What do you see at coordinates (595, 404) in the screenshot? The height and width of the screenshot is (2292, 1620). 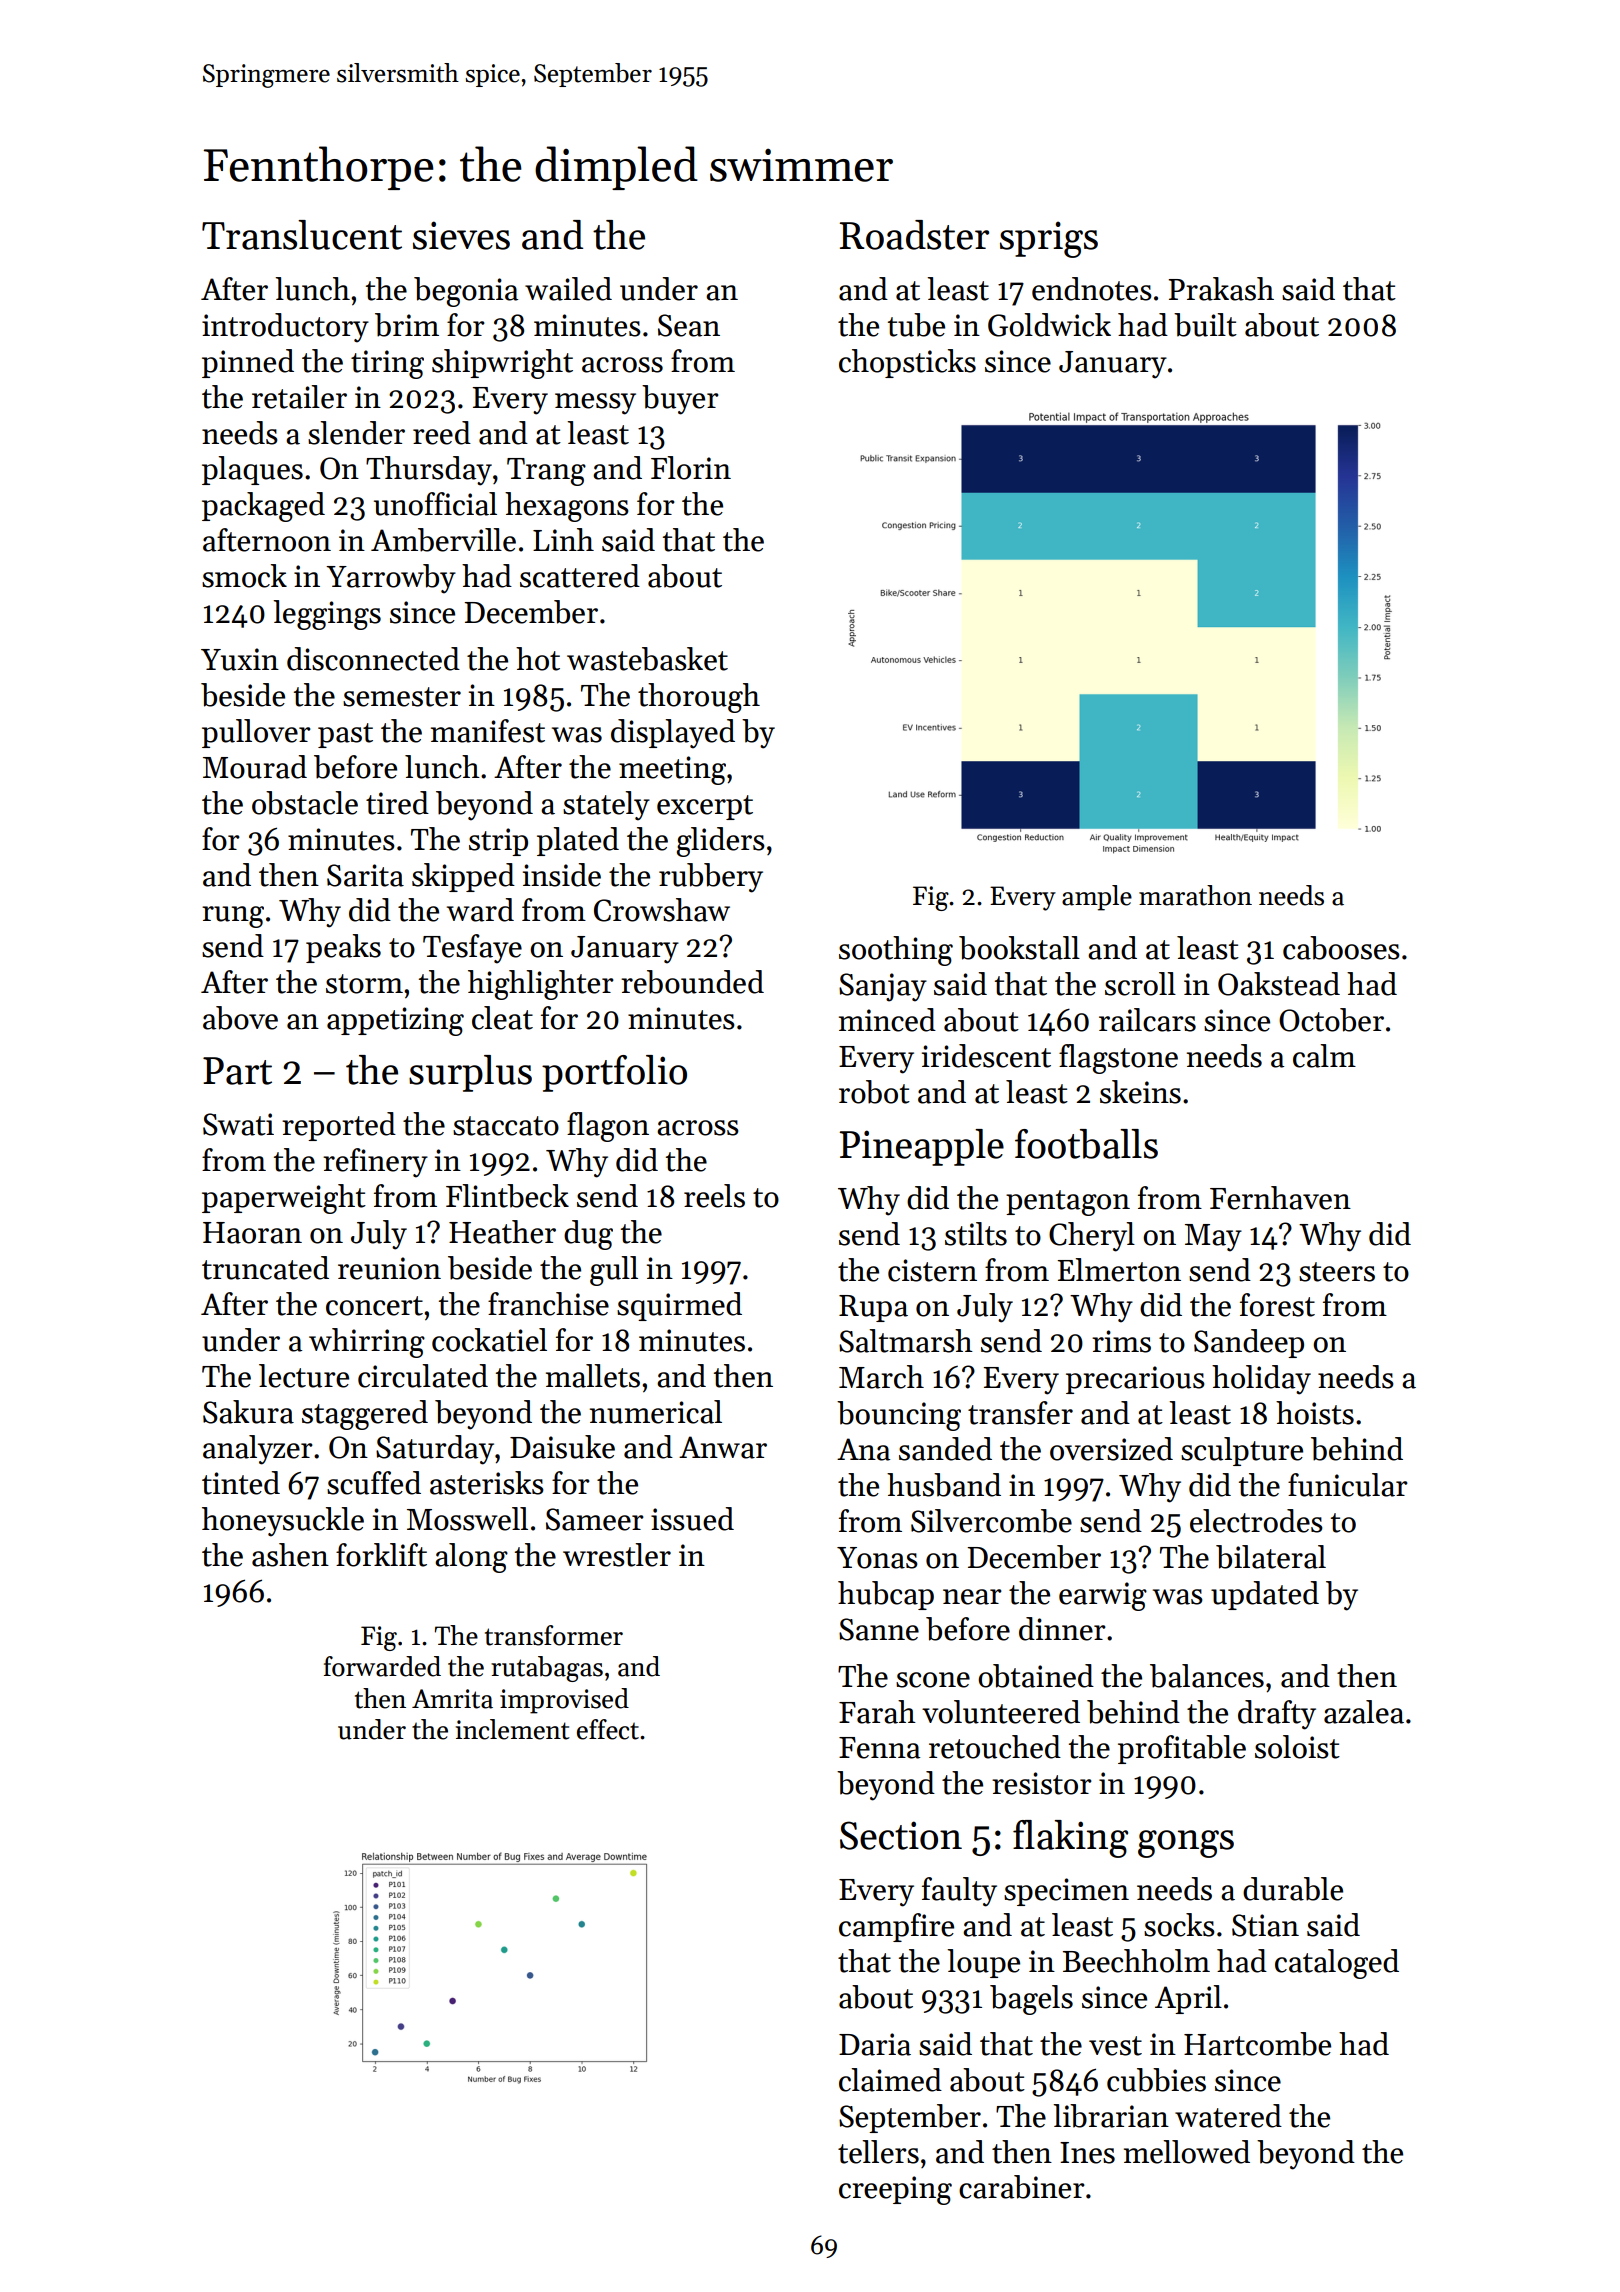 I see `messy` at bounding box center [595, 404].
